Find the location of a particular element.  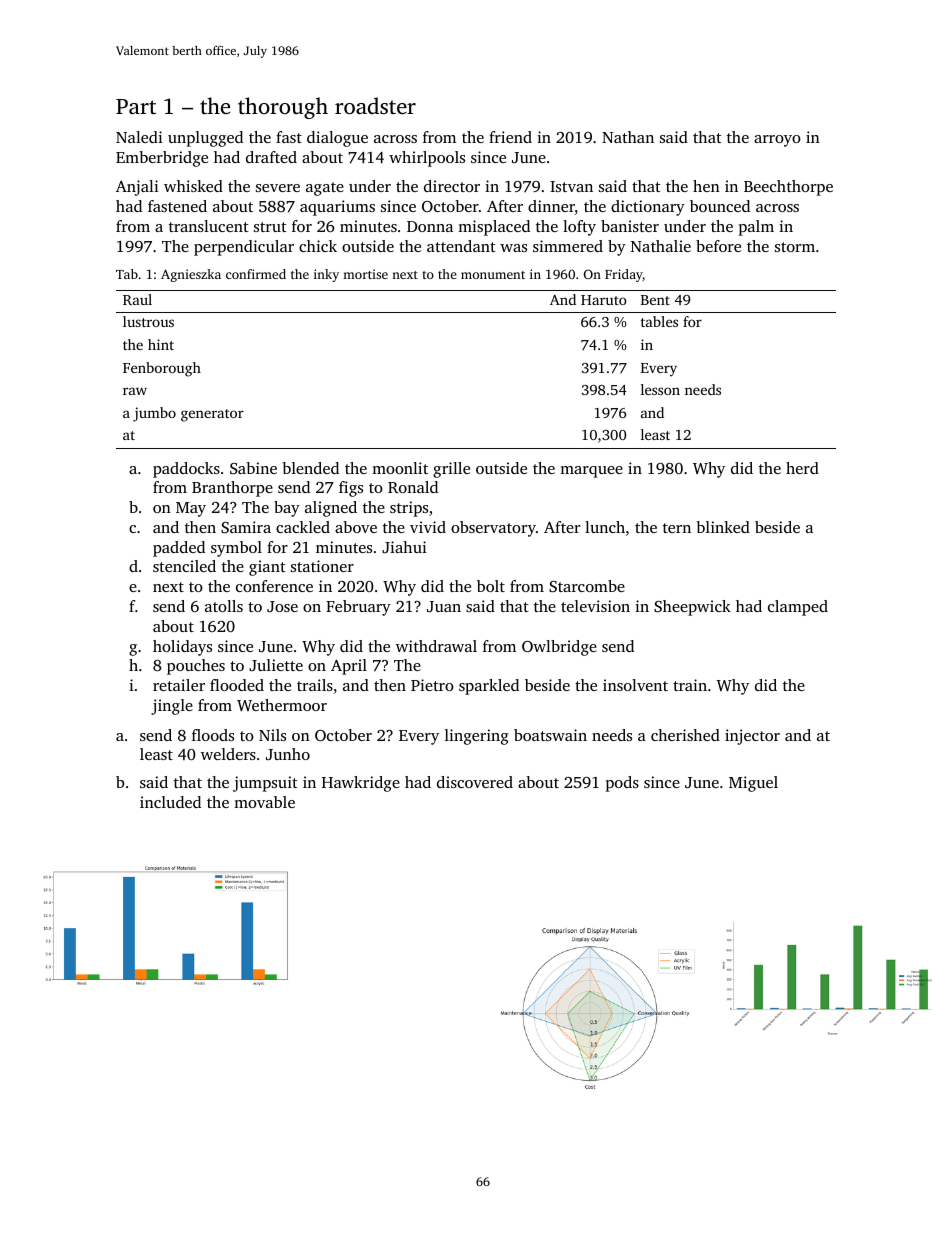

aquariums is located at coordinates (337, 208).
